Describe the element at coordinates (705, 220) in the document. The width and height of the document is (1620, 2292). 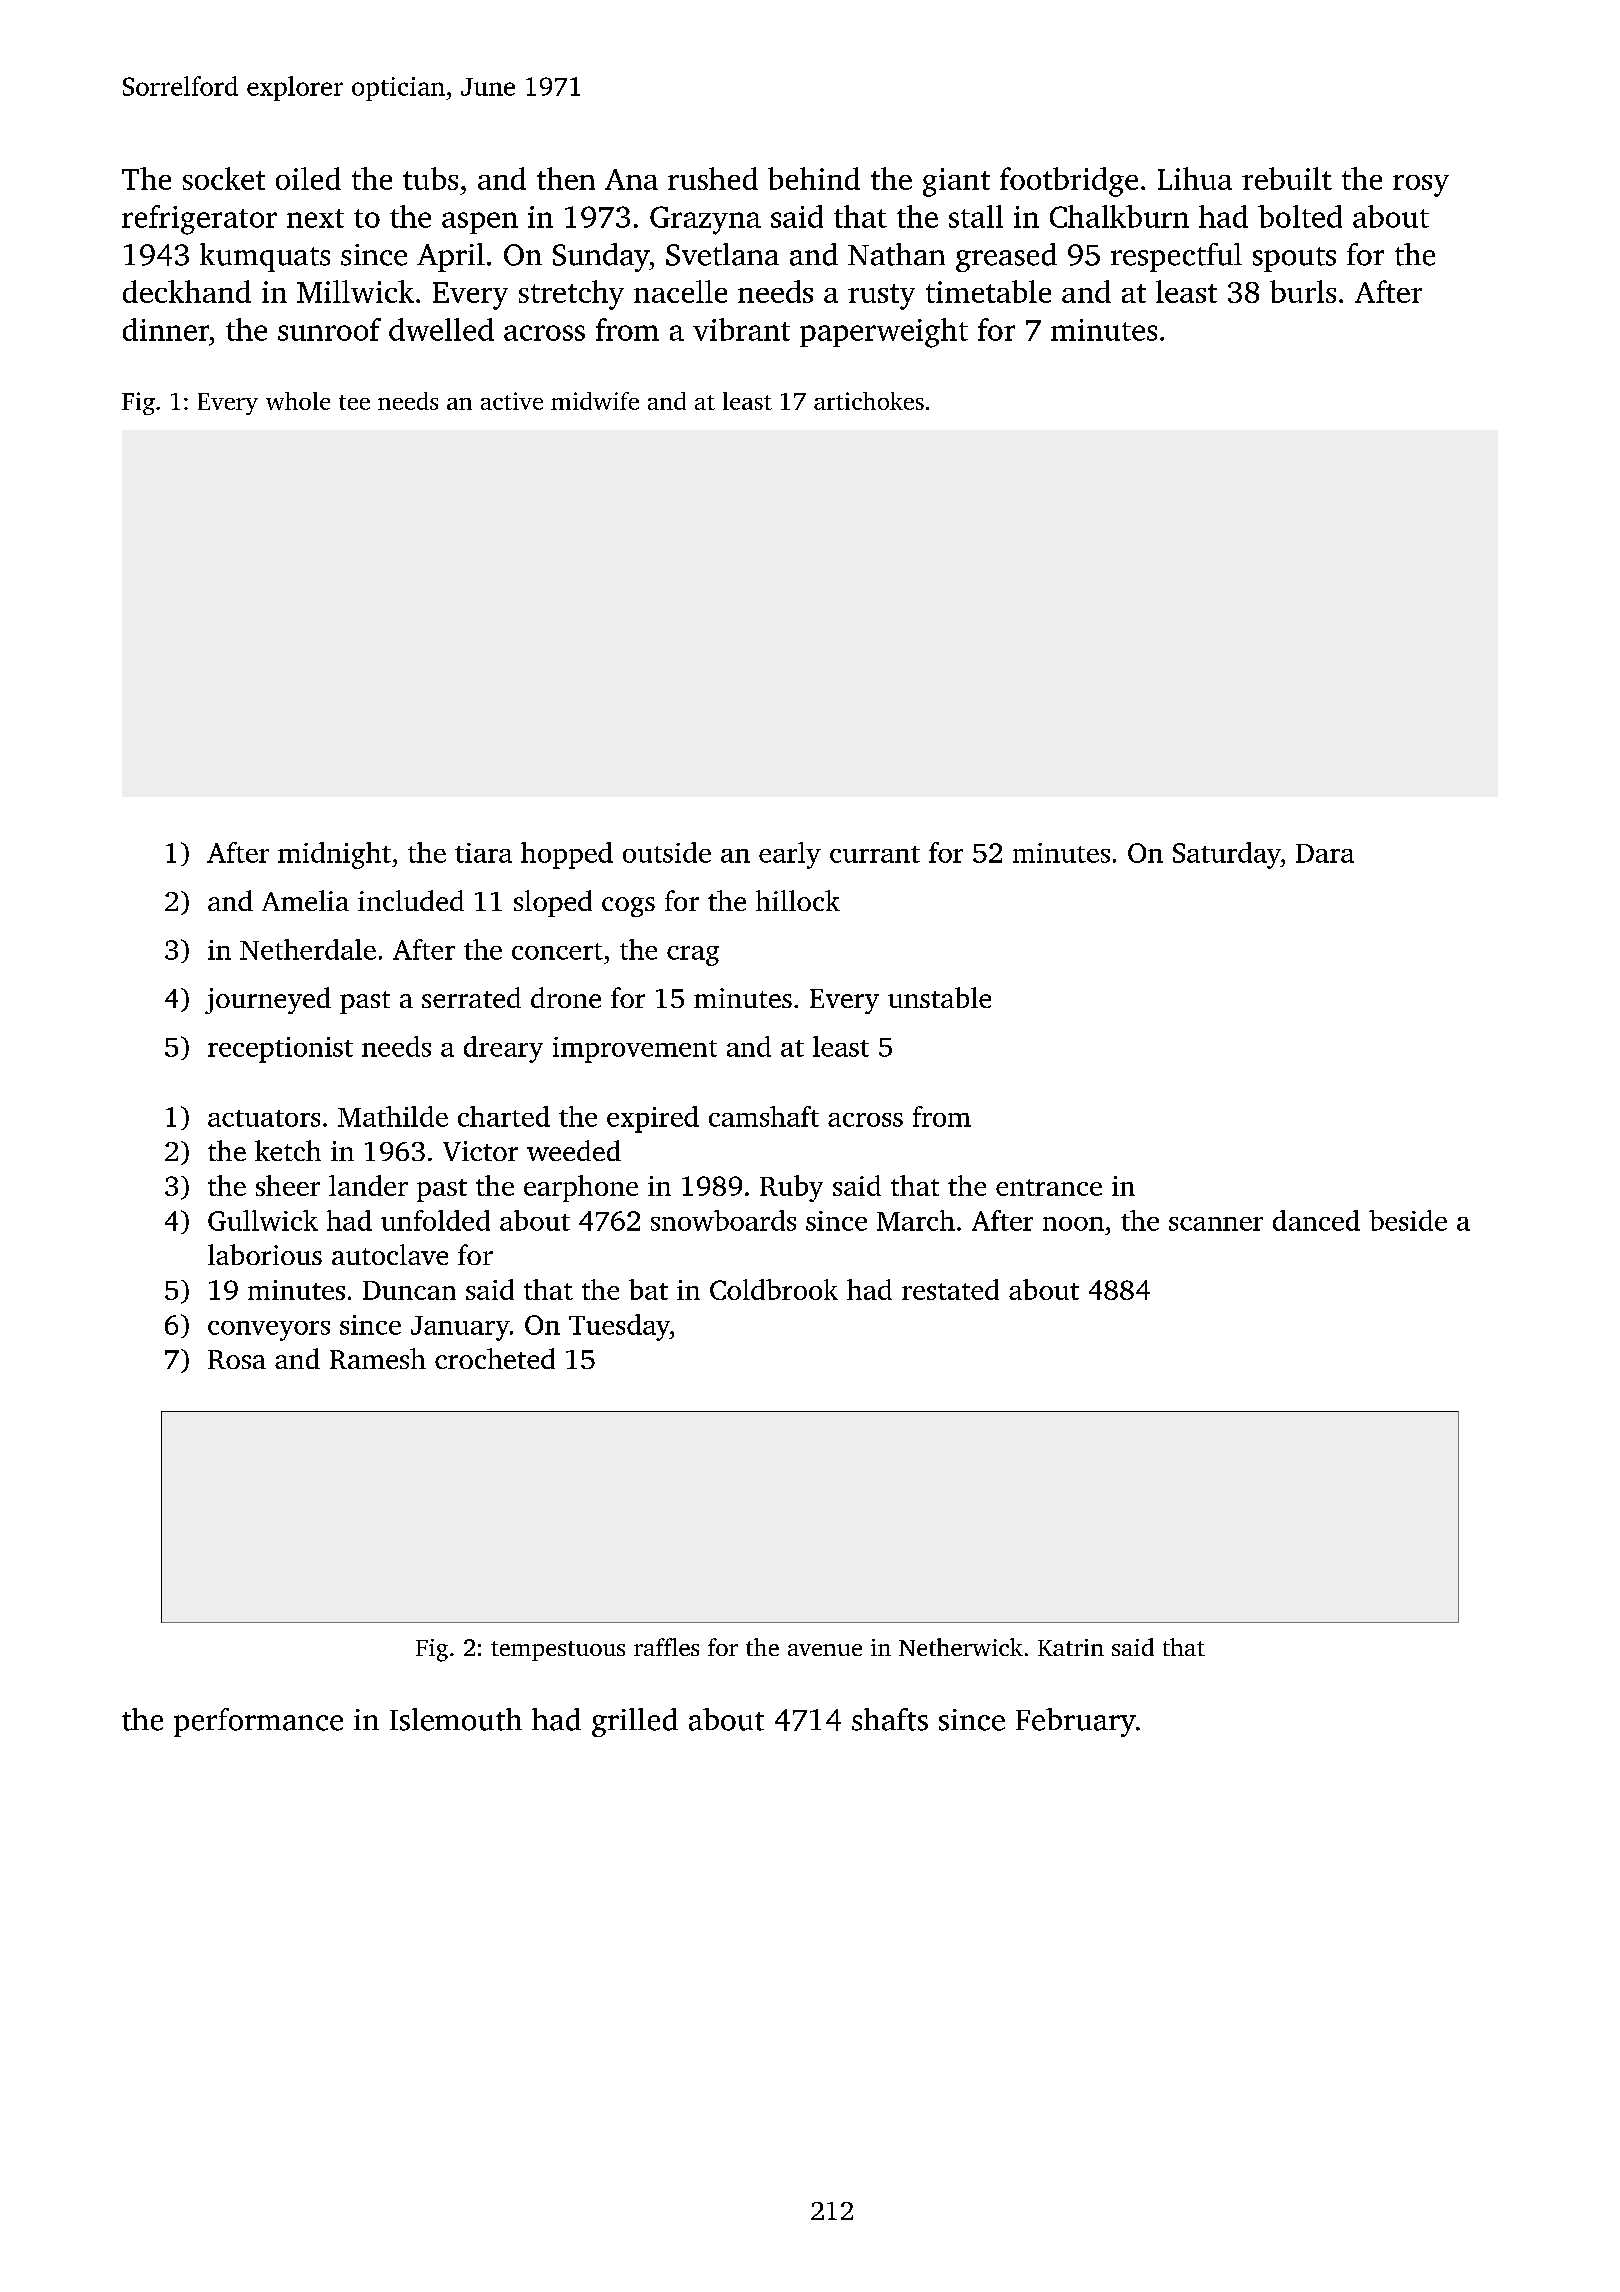
I see `Grazyna` at that location.
